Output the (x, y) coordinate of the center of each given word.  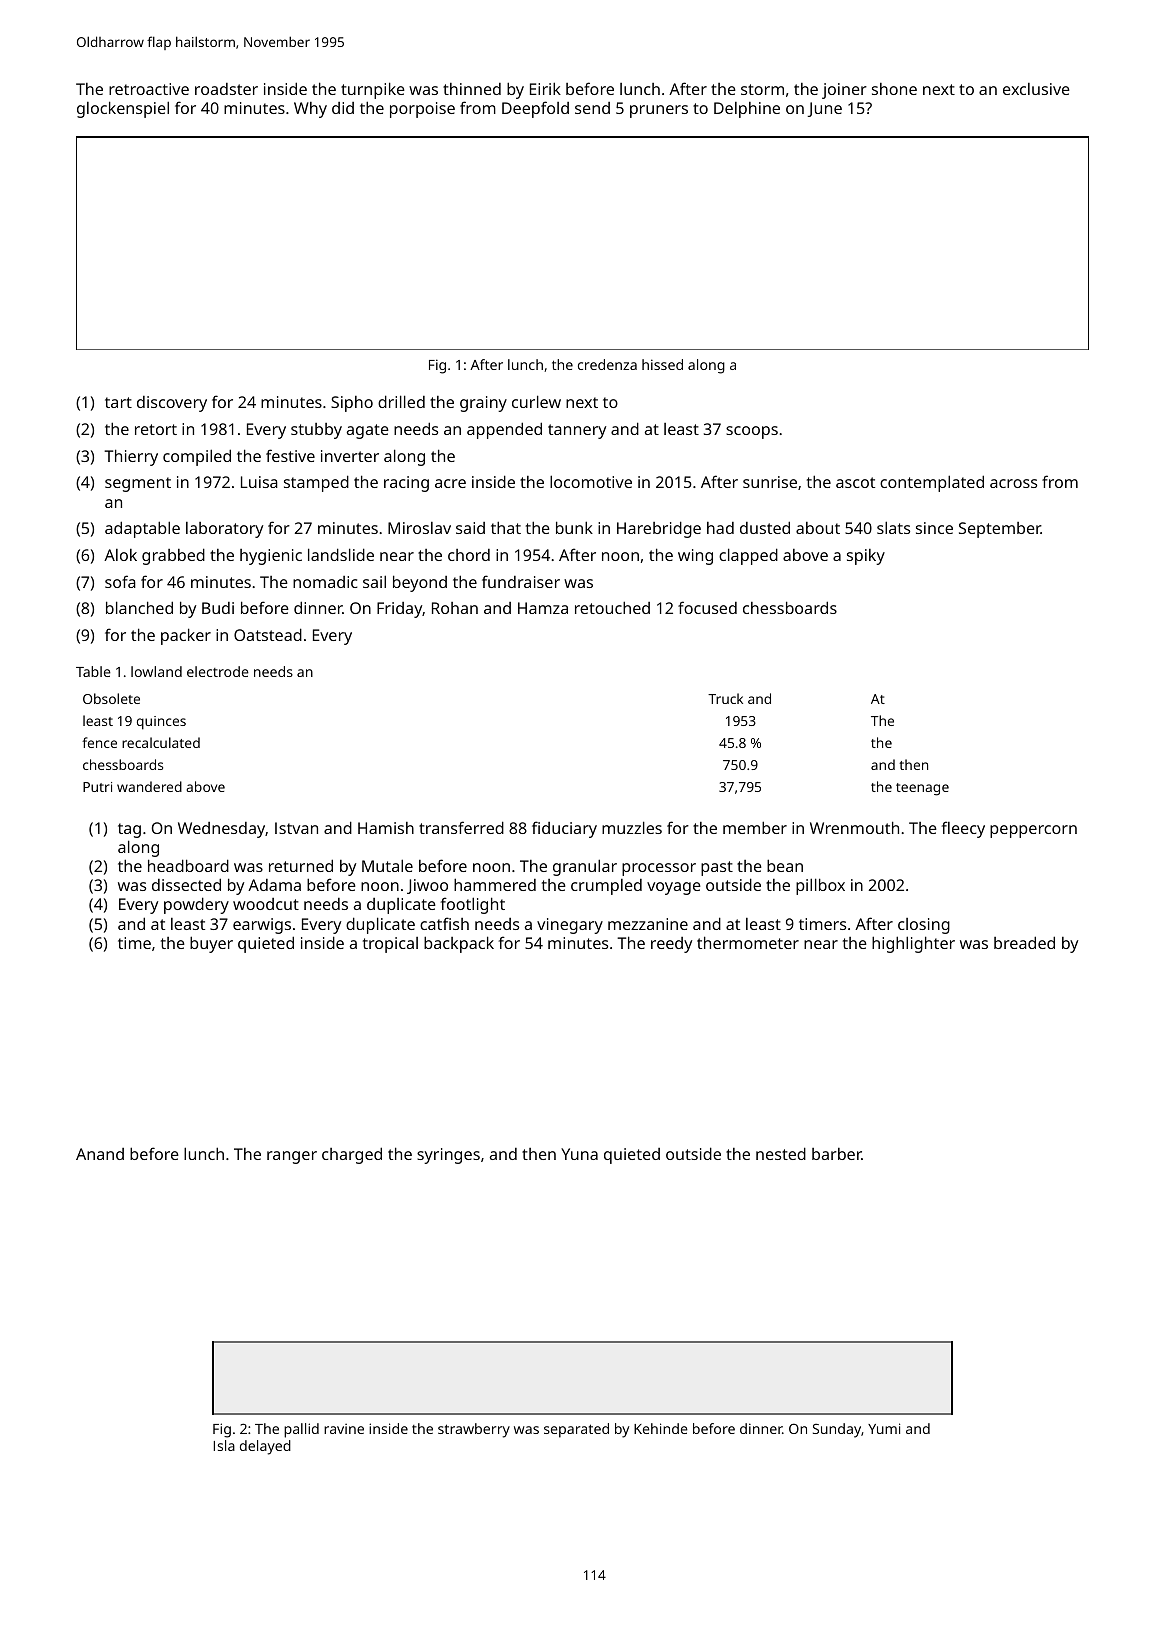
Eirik (545, 88)
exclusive (1036, 89)
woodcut (266, 904)
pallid (301, 1430)
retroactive (149, 89)
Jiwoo (427, 886)
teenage (922, 789)
